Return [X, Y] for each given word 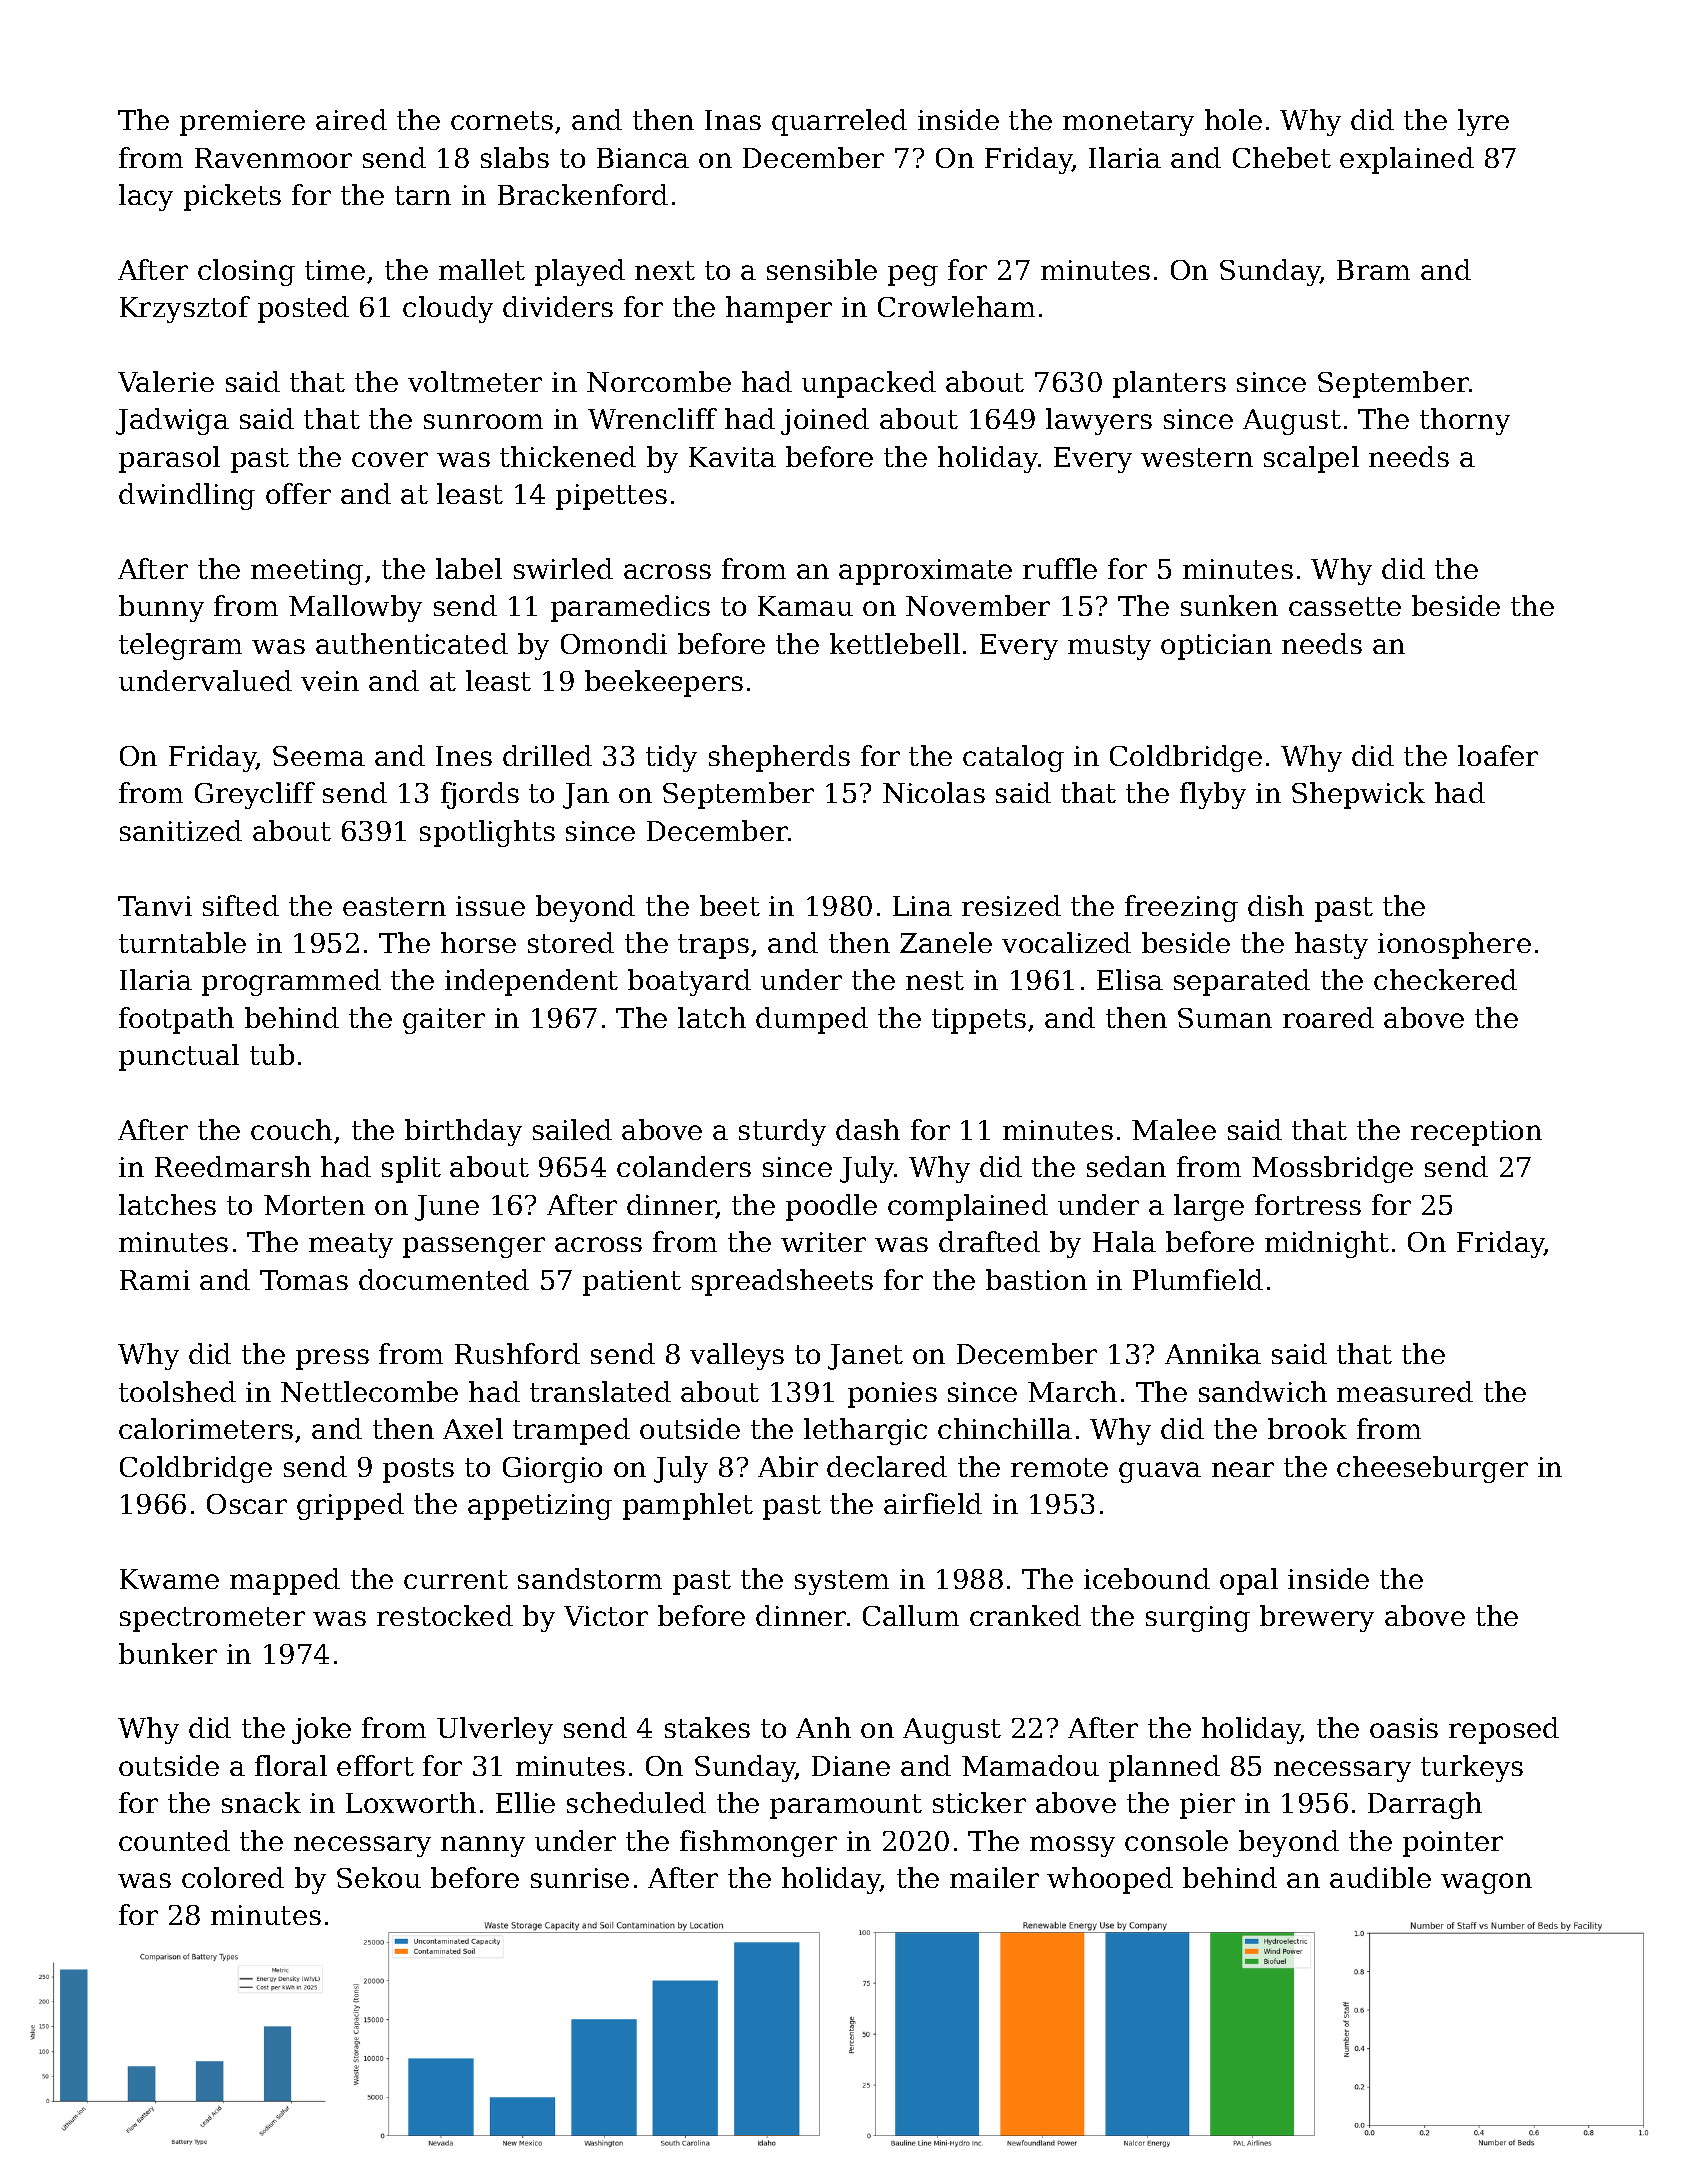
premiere [242, 123]
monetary [1128, 123]
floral [291, 1765]
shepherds [779, 758]
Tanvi [155, 906]
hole [1233, 119]
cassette [1345, 606]
